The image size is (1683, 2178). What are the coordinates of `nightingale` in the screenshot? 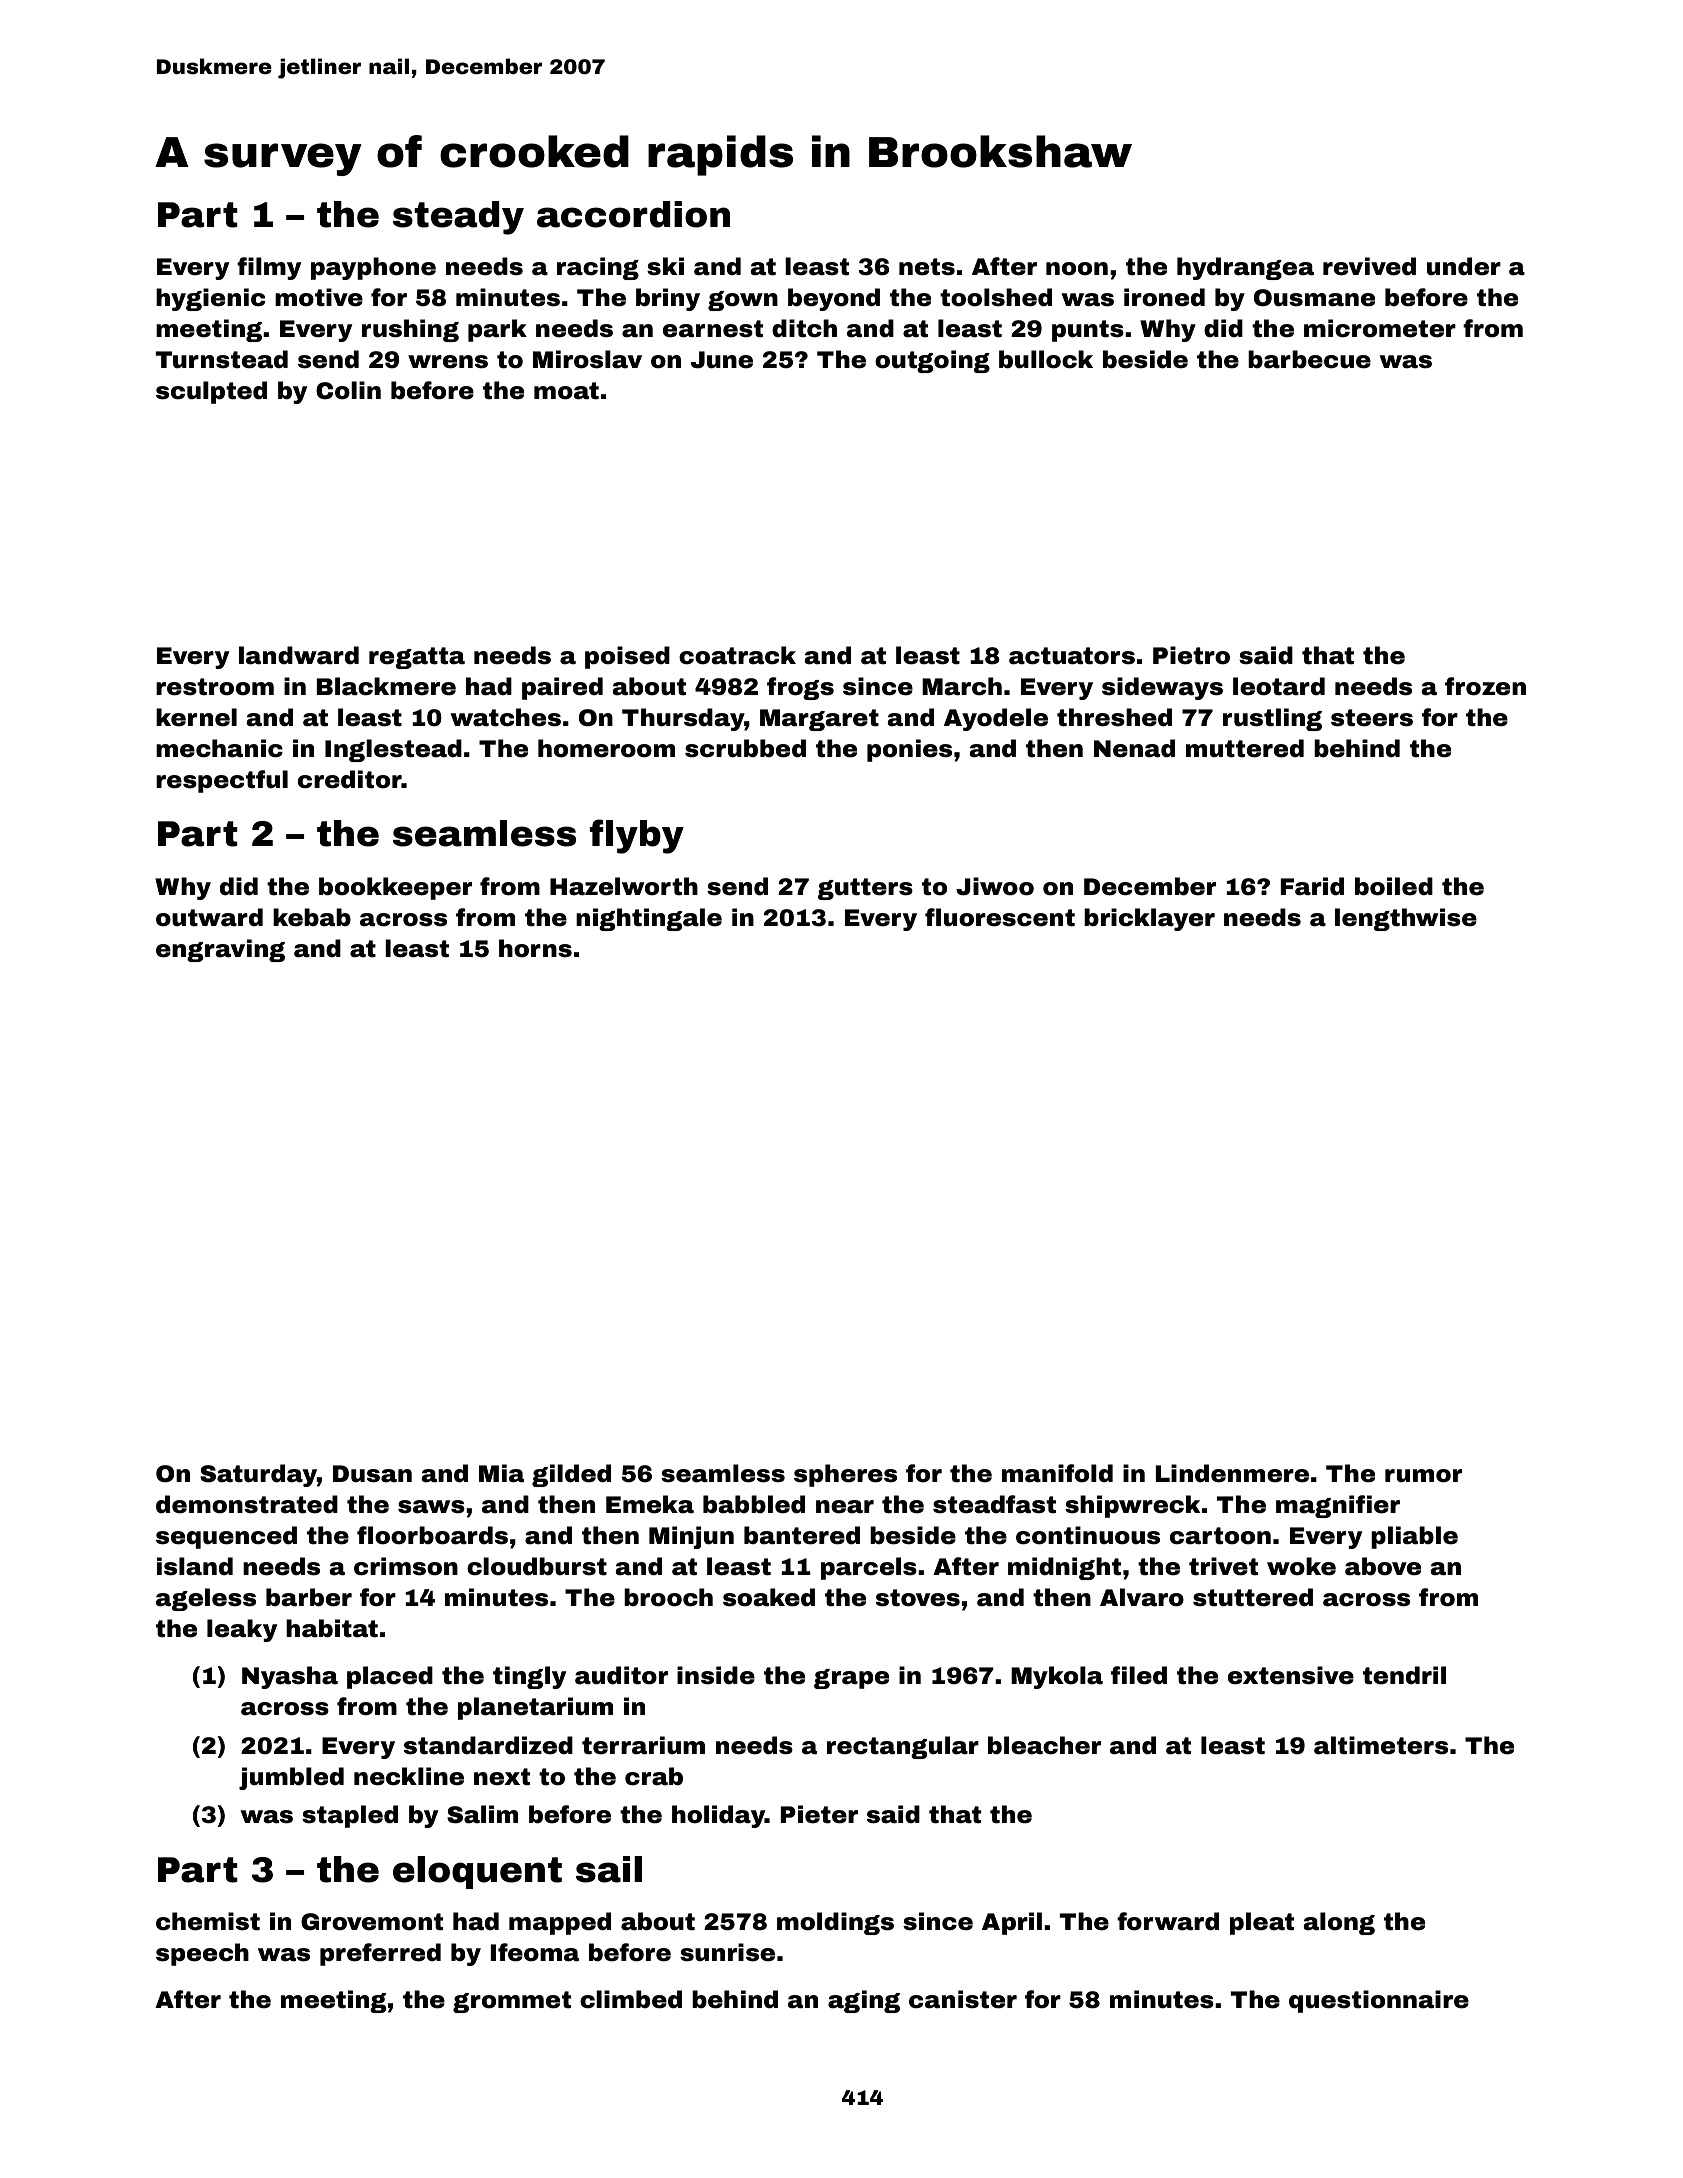 It's located at (649, 919).
